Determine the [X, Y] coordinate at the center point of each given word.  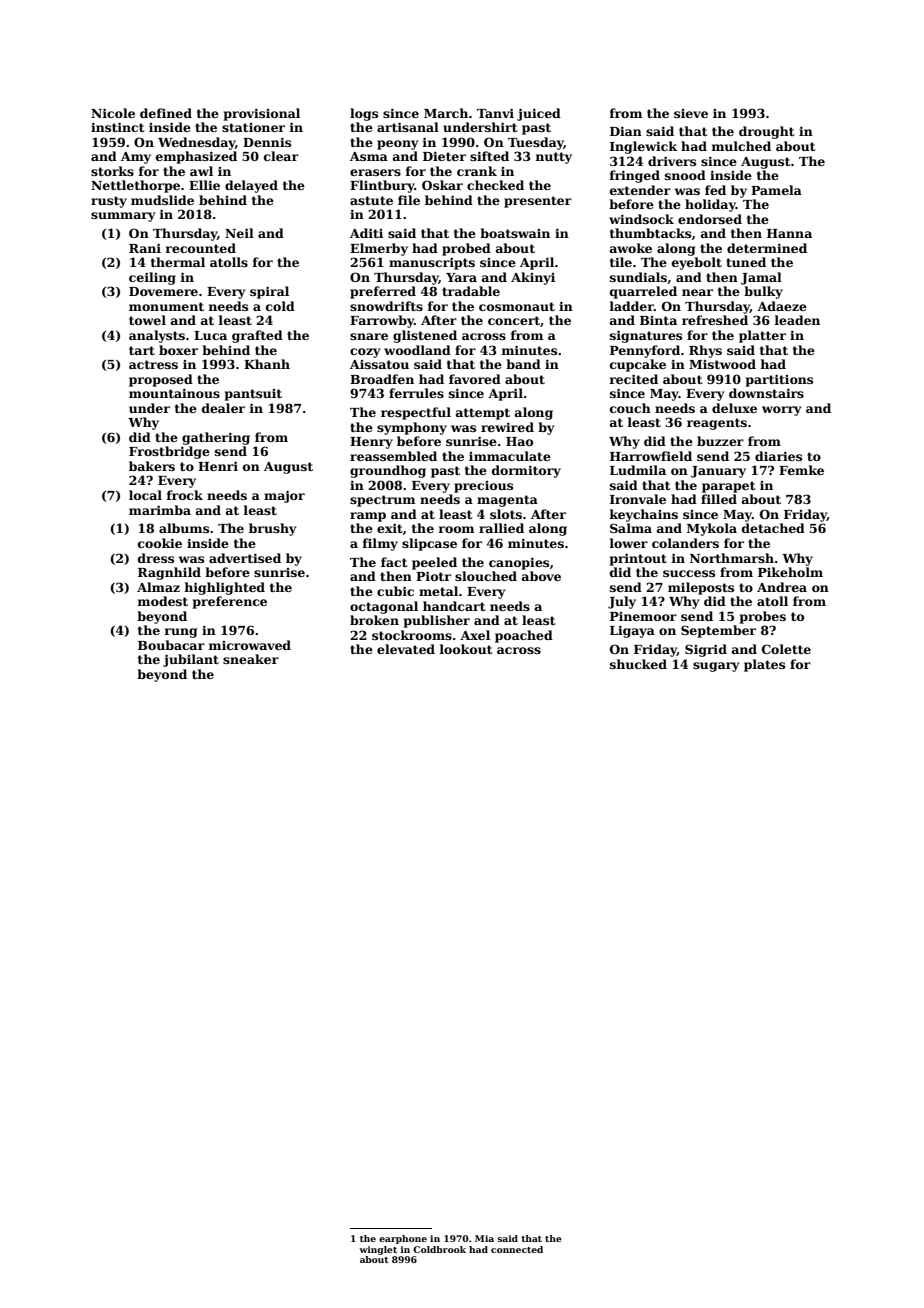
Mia [484, 1238]
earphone [403, 1239]
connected [517, 1249]
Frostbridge [169, 452]
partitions [779, 380]
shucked [638, 664]
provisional [262, 114]
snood [685, 175]
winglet [378, 1250]
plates [764, 665]
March [446, 113]
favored [475, 379]
